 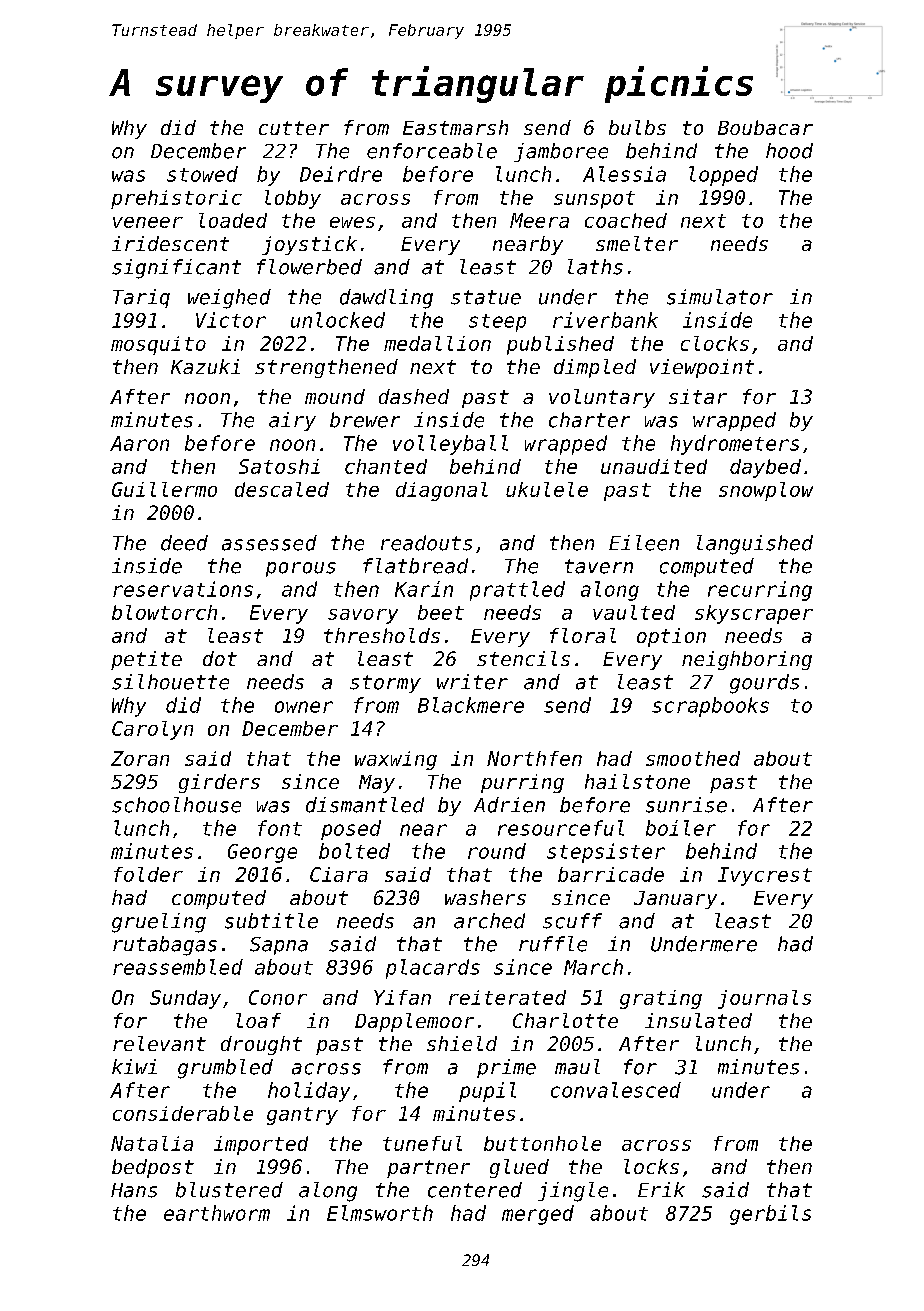 I want to click on Elmsworth, so click(x=380, y=1213).
